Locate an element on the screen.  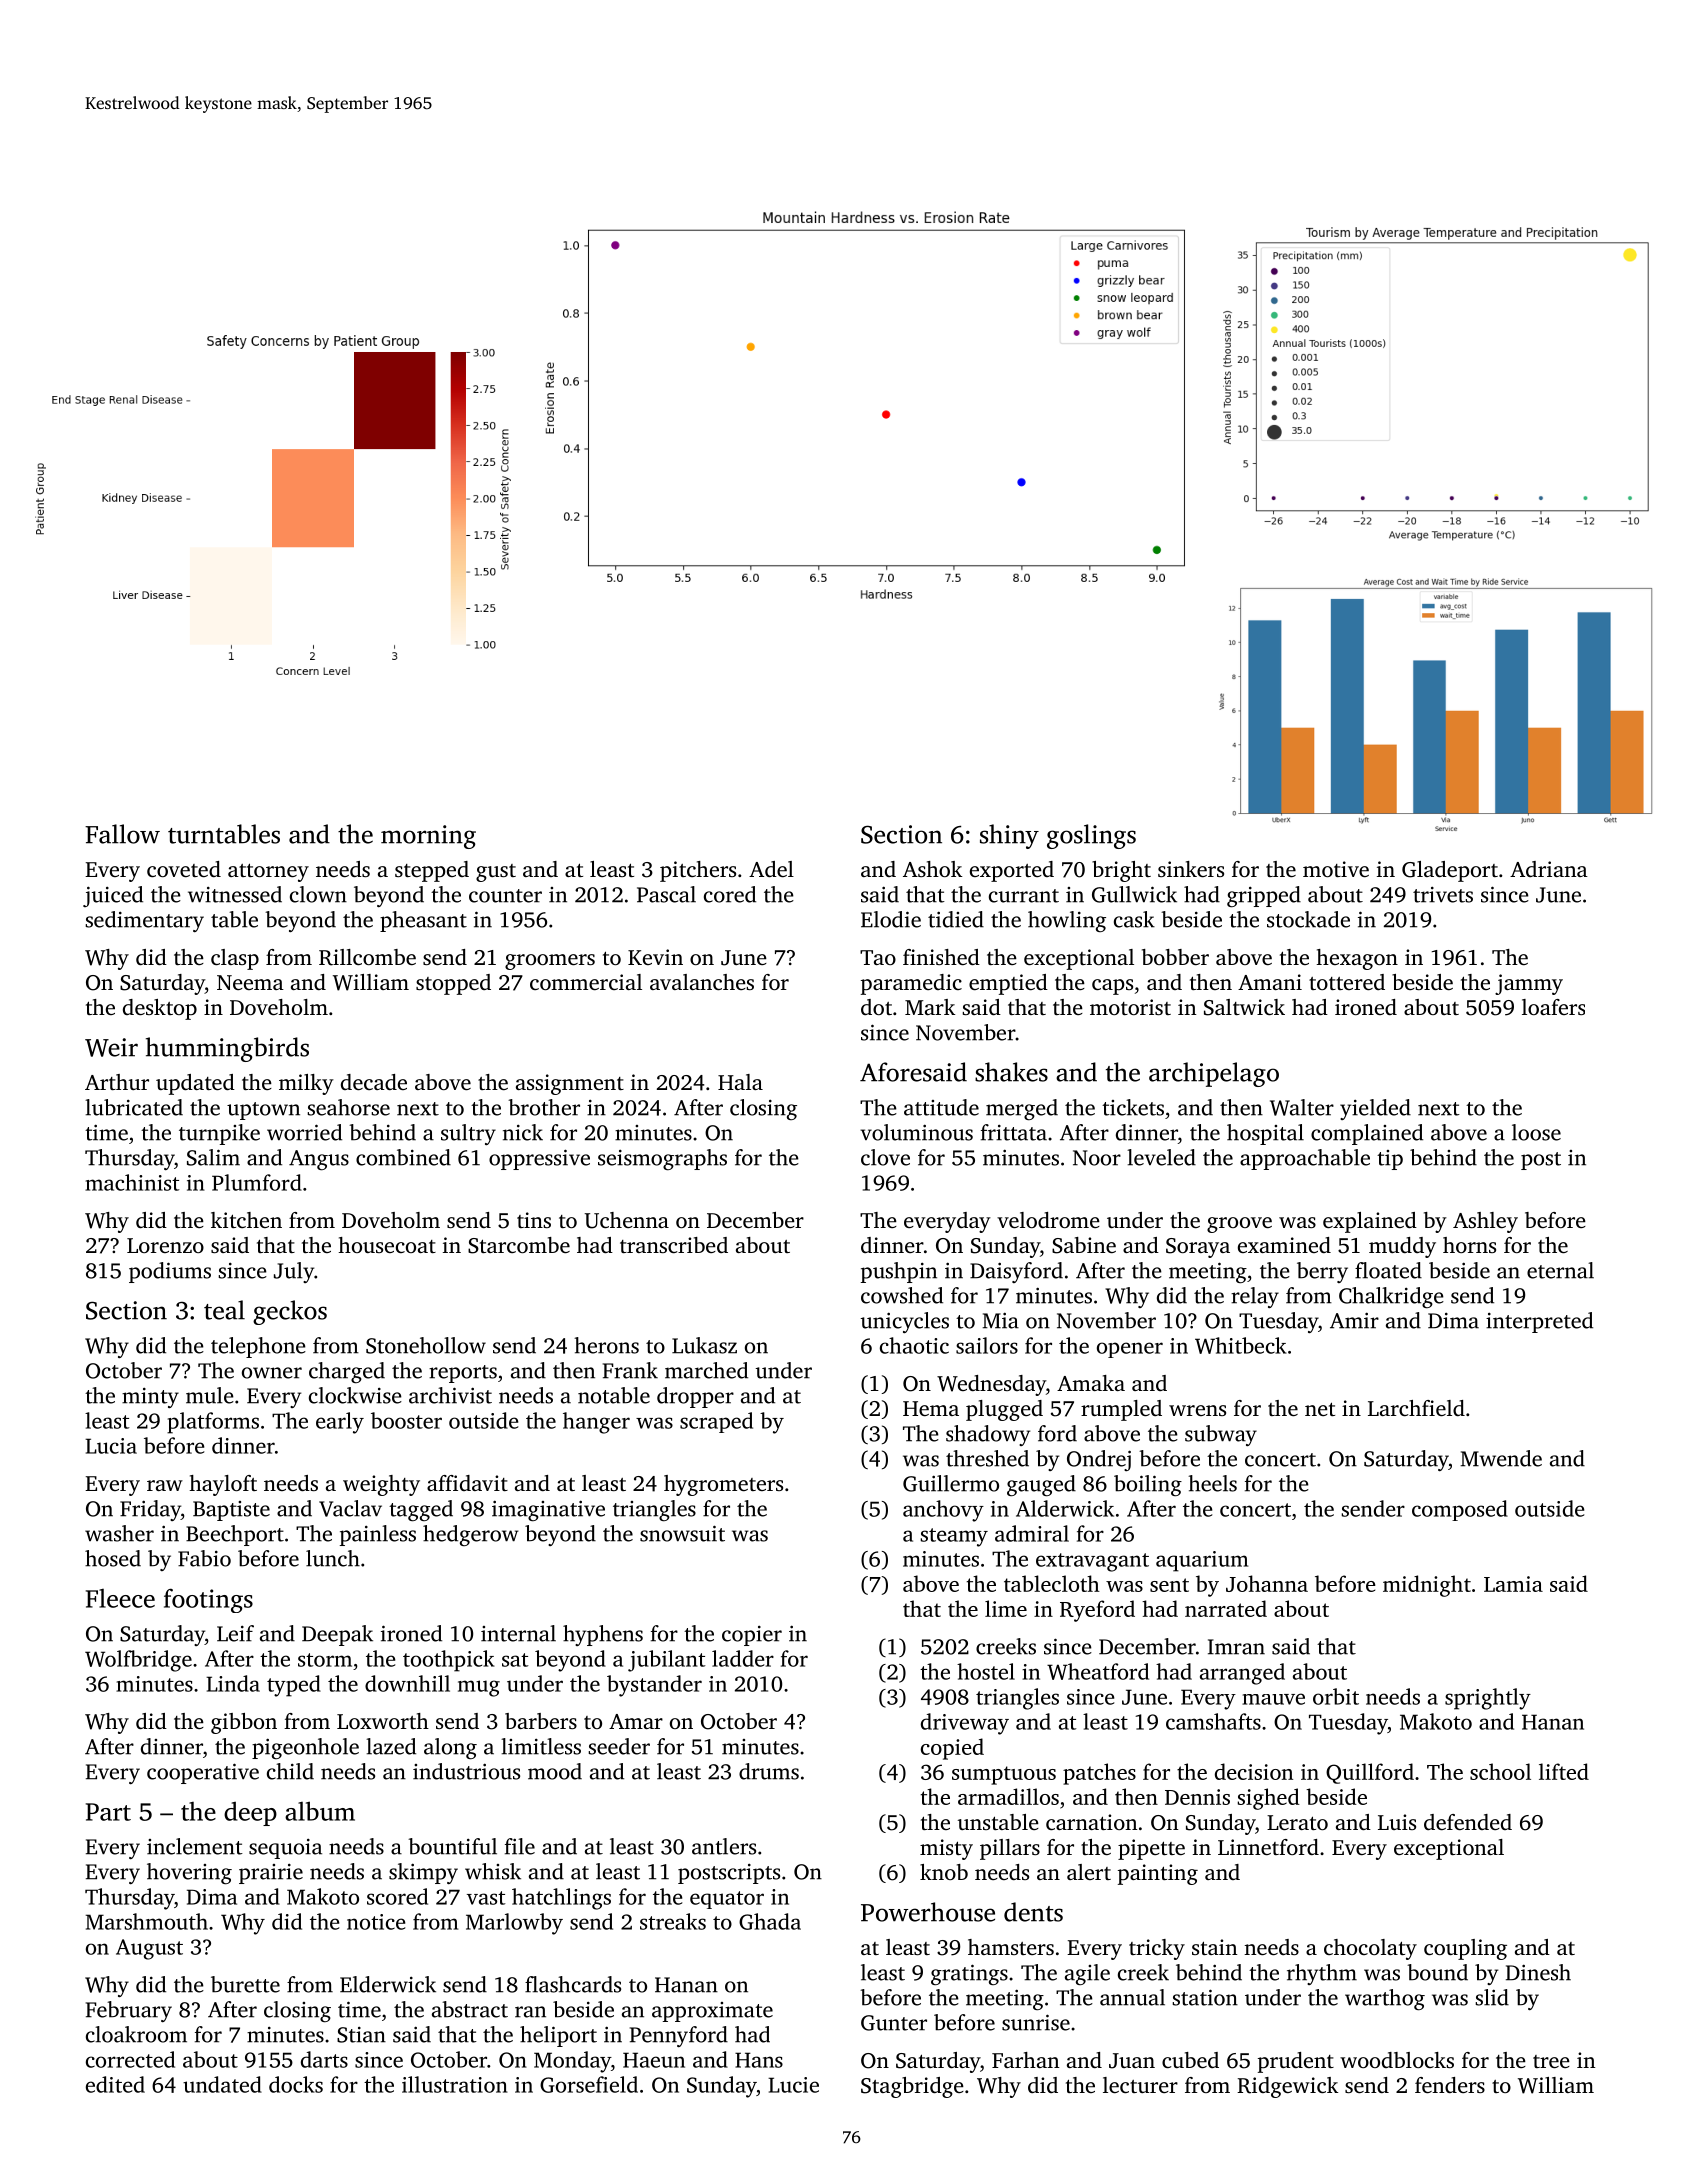
Adel is located at coordinates (771, 869).
